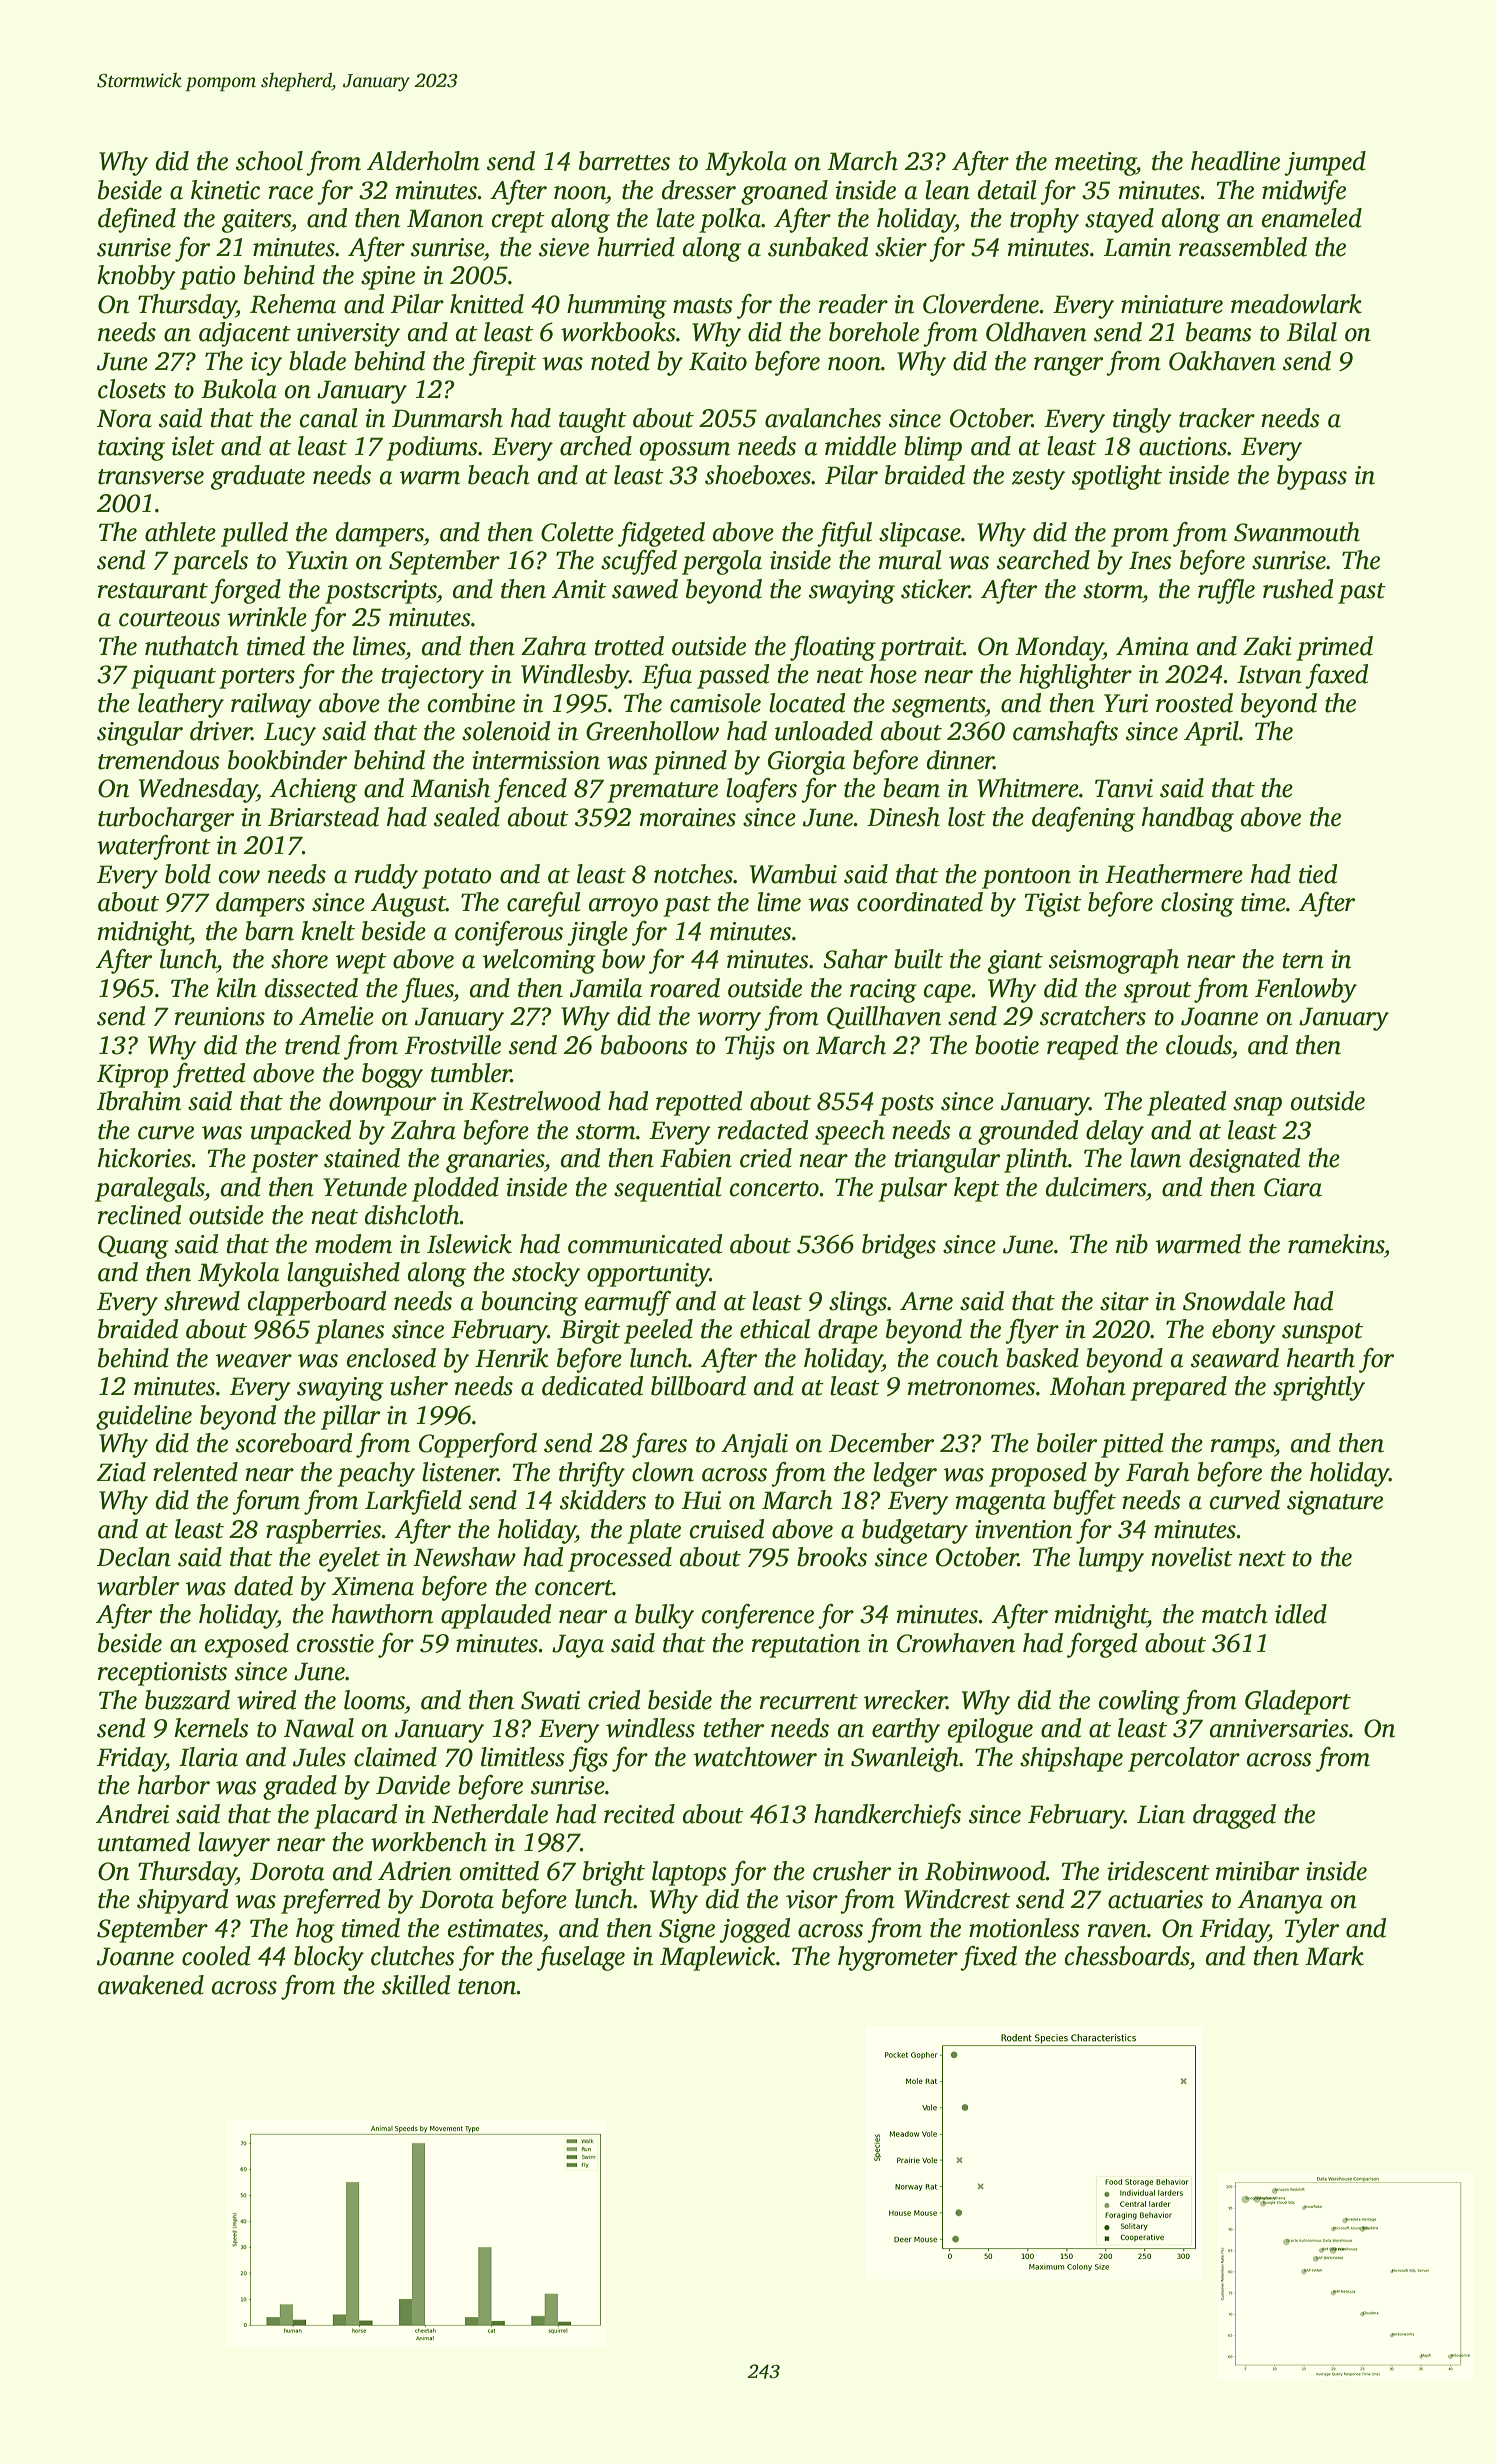  Describe the element at coordinates (487, 1987) in the image. I see `tenon` at that location.
